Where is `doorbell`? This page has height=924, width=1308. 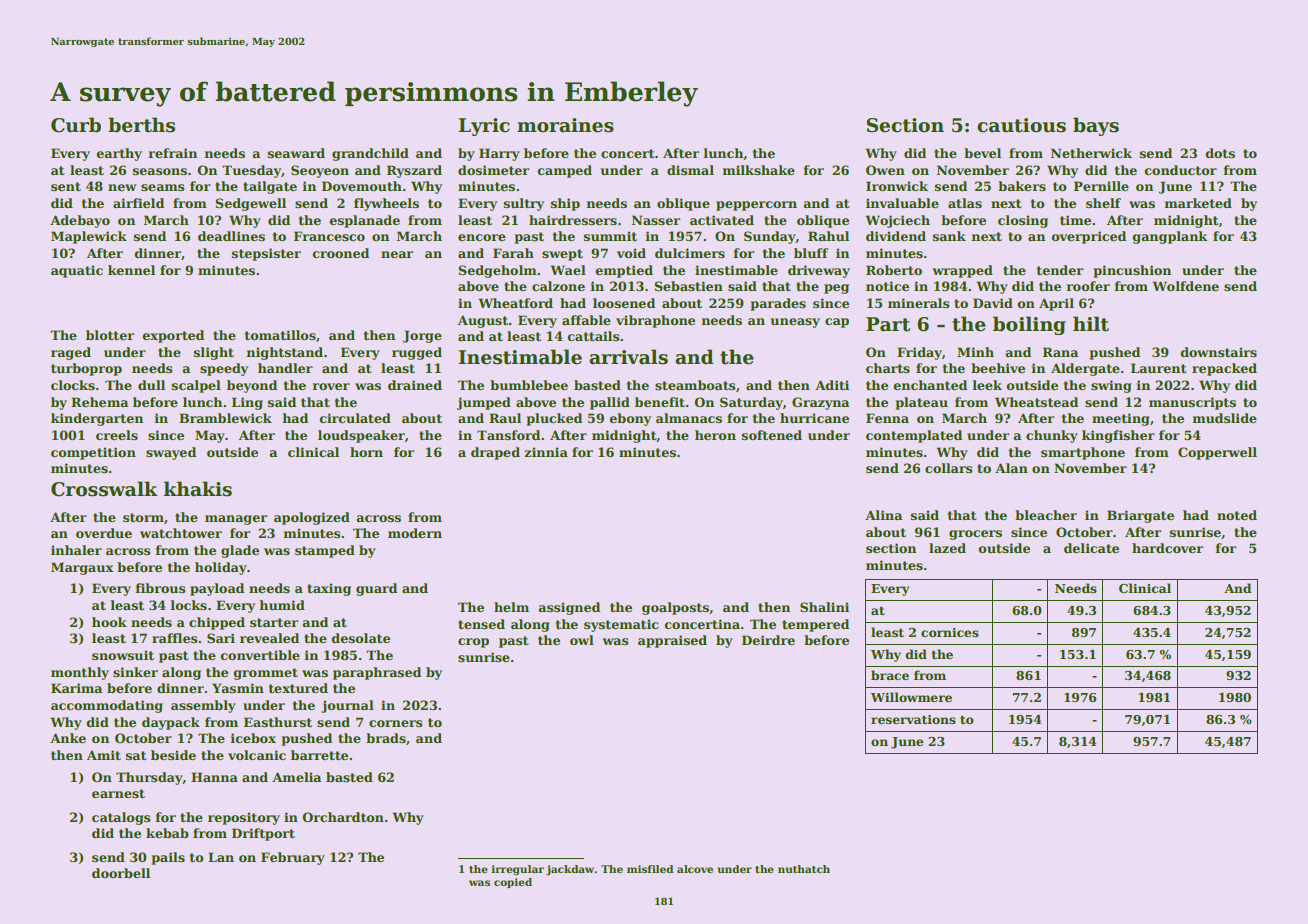
doorbell is located at coordinates (121, 873).
